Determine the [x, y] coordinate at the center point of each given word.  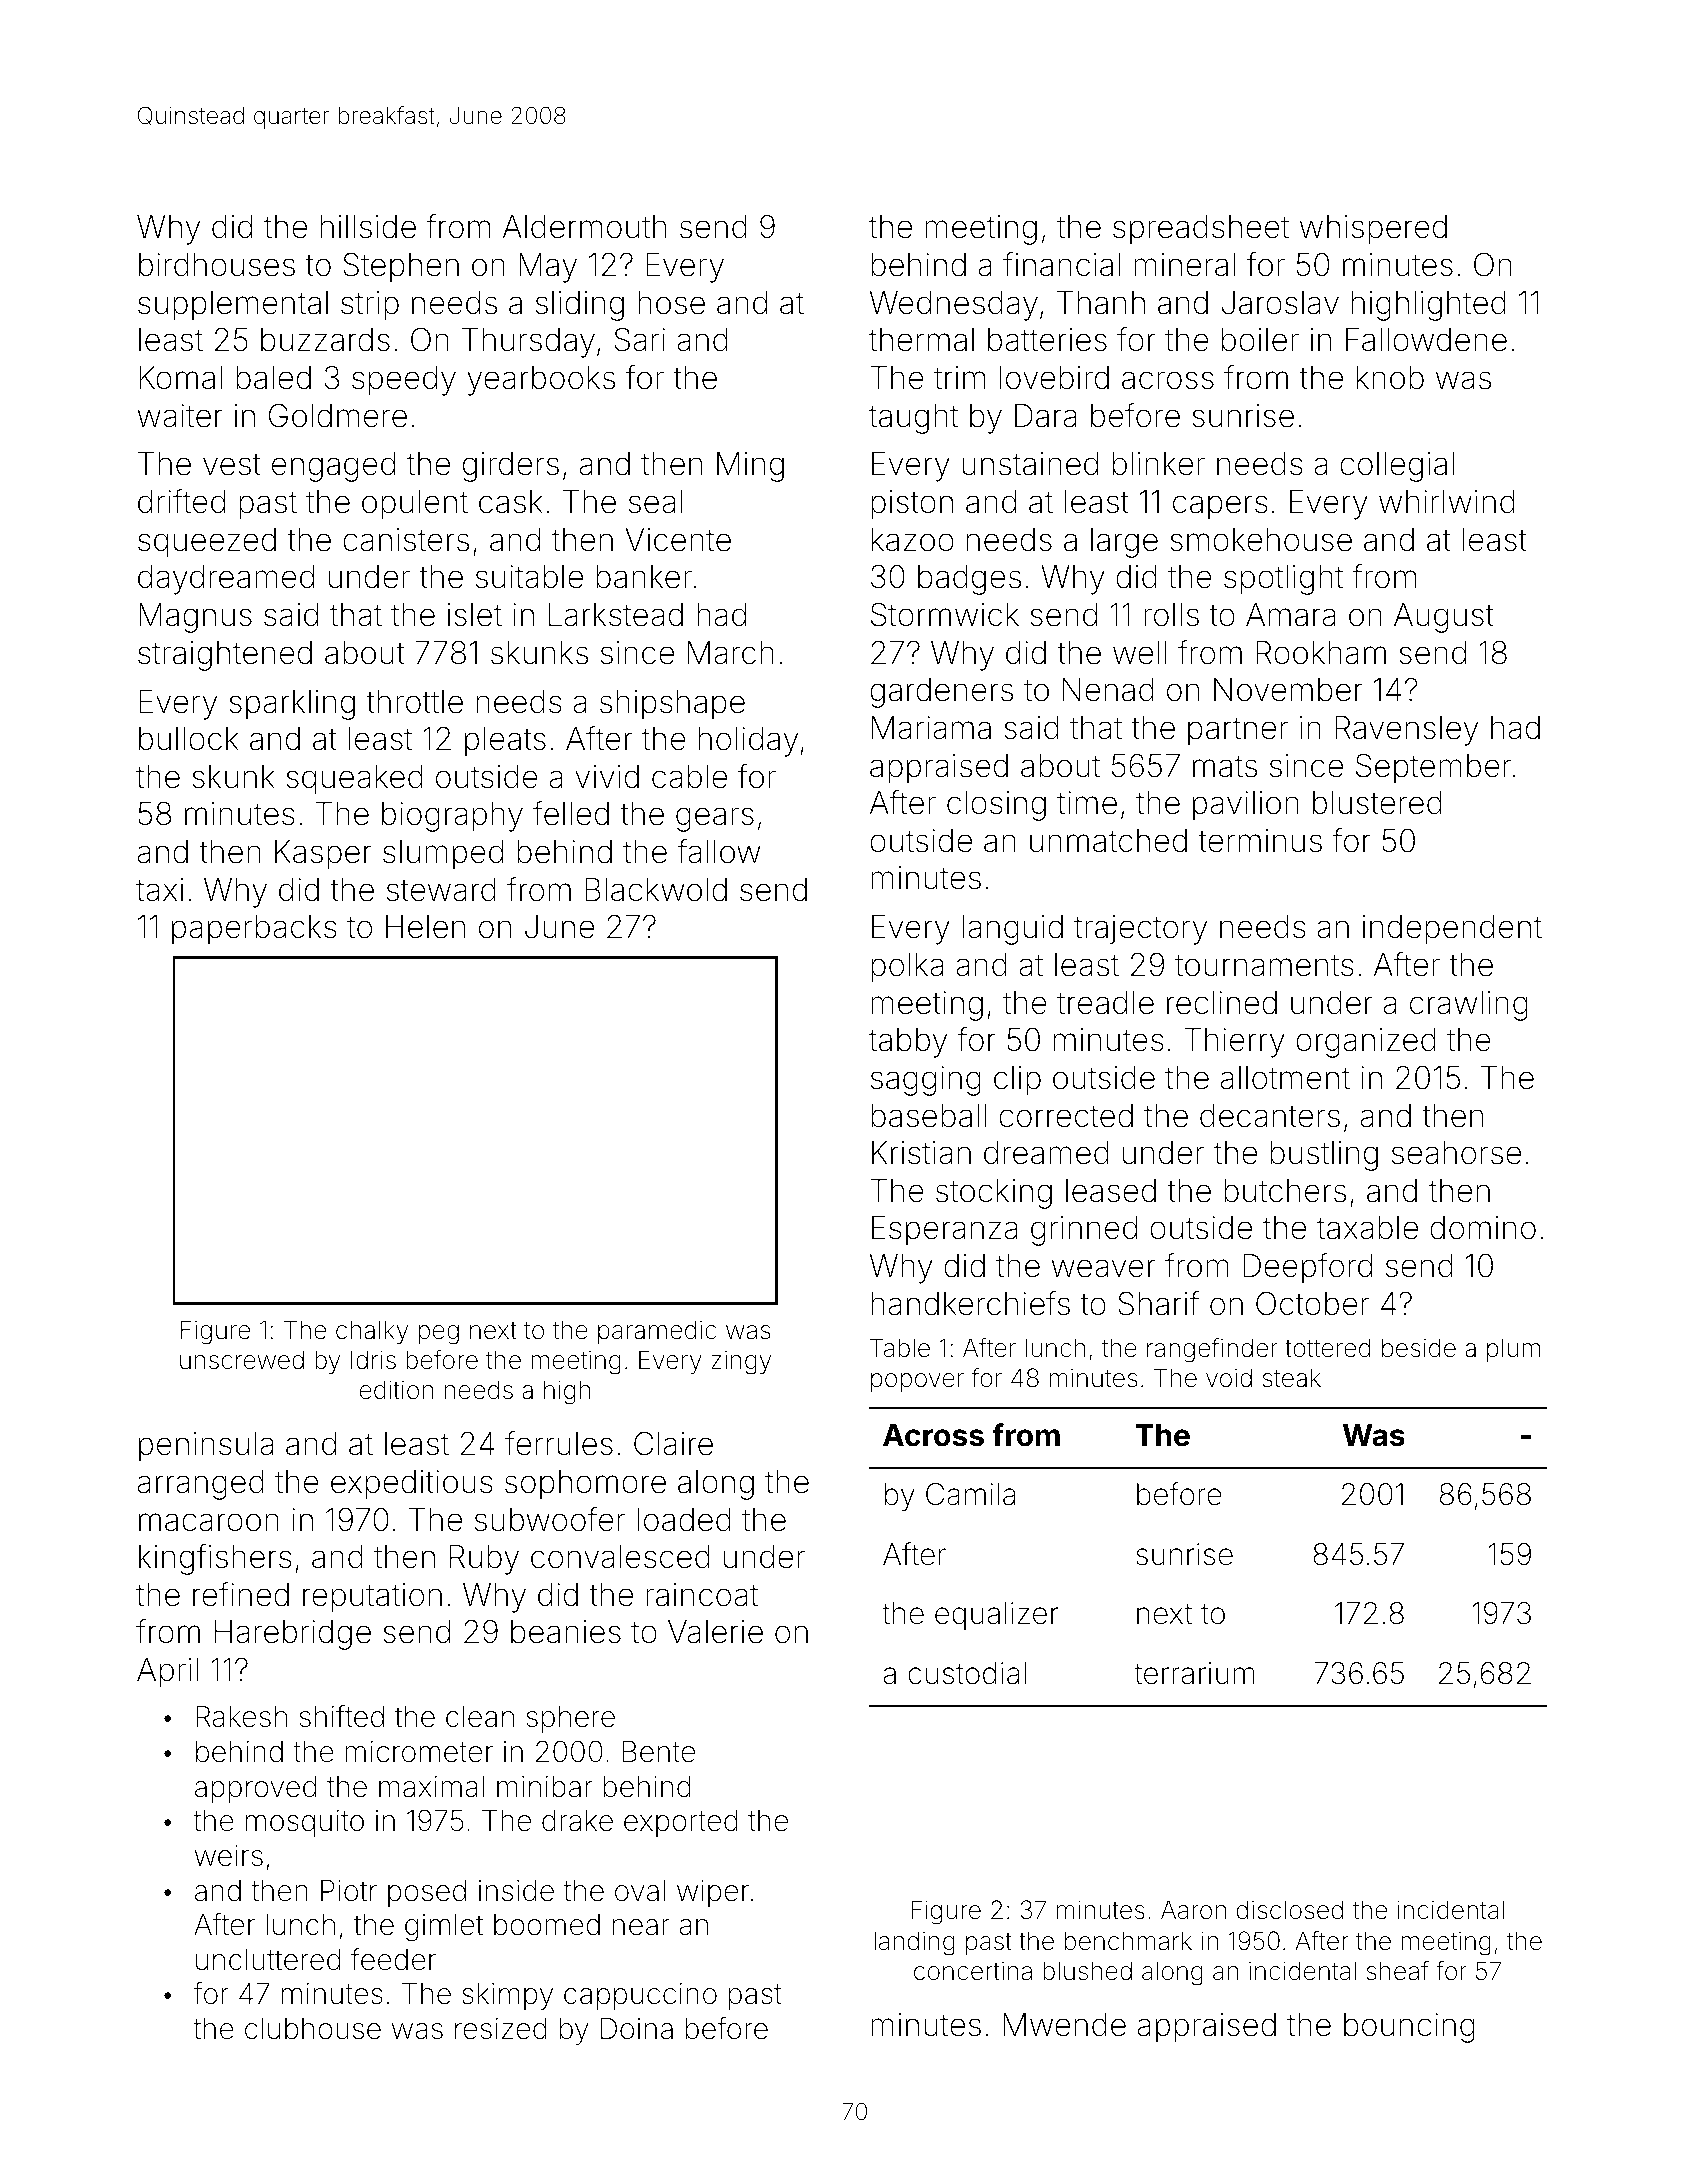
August [1444, 618]
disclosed [1290, 1910]
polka [907, 968]
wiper [713, 1893]
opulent [415, 505]
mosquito [305, 1823]
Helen [425, 927]
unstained [1030, 464]
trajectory [1140, 930]
